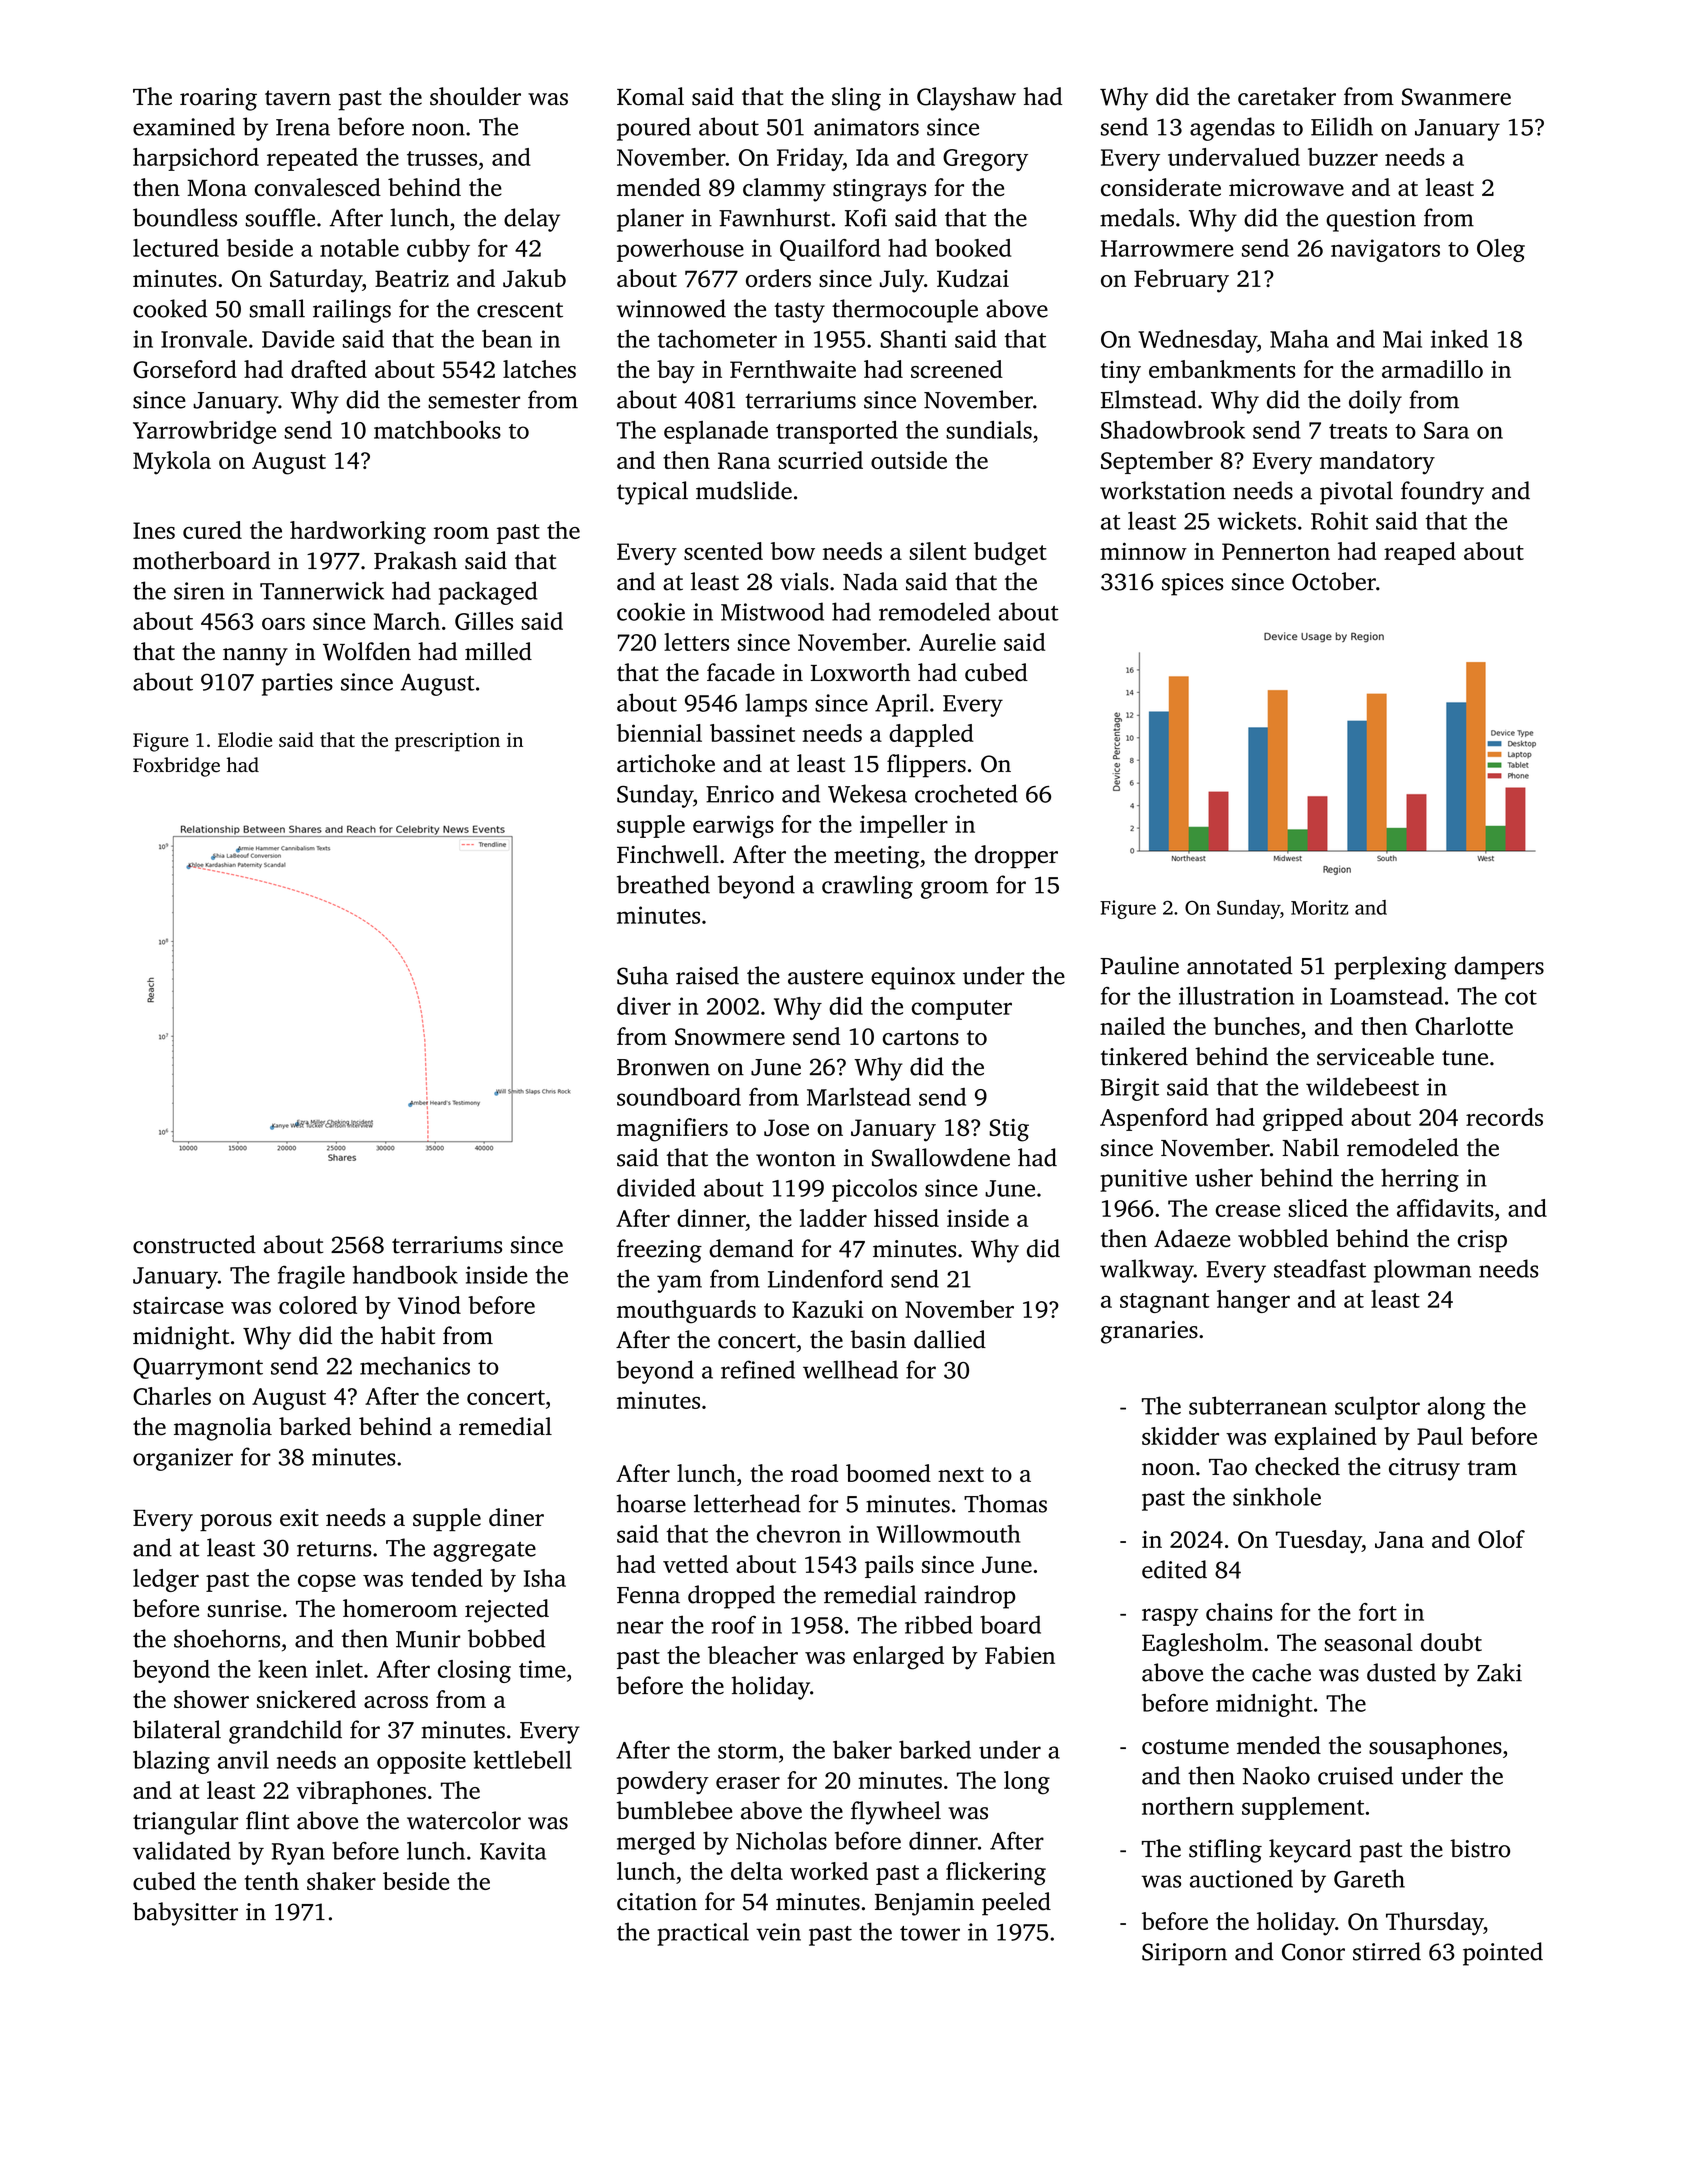 The height and width of the screenshot is (2178, 1683). I want to click on staircase, so click(178, 1305).
